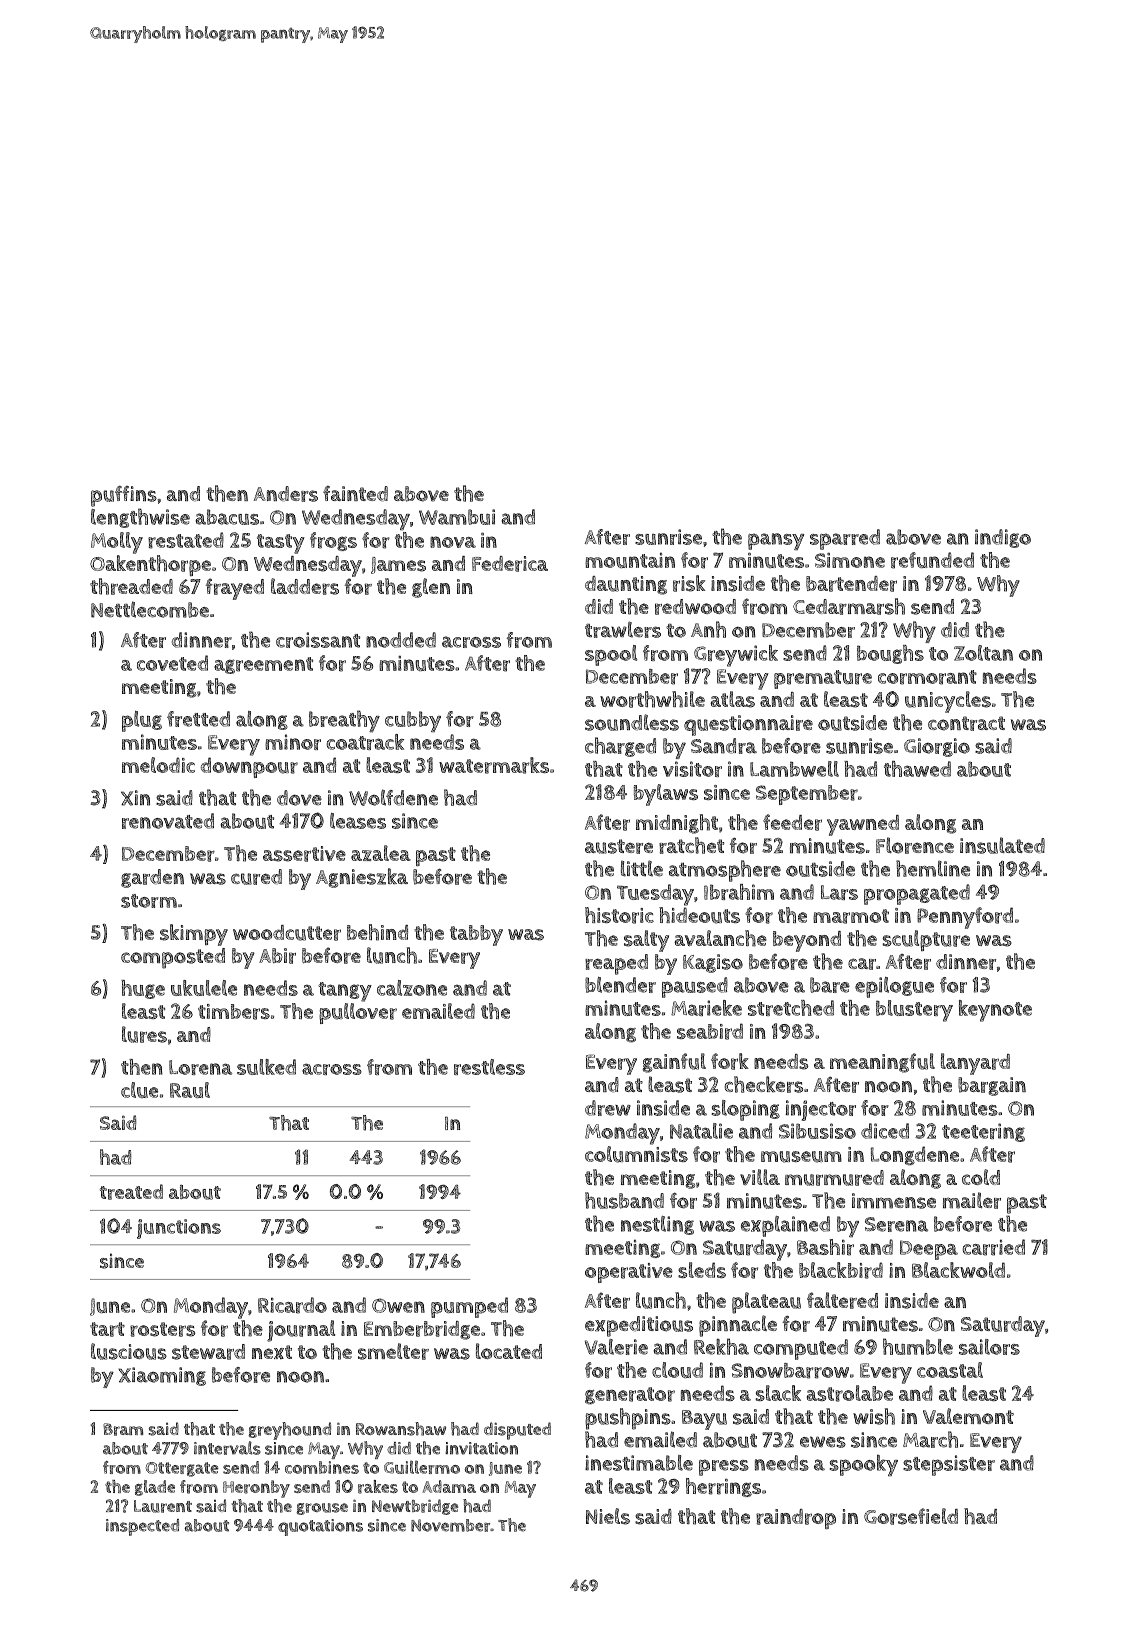 The image size is (1140, 1651). What do you see at coordinates (124, 496) in the document?
I see `puffins` at bounding box center [124, 496].
